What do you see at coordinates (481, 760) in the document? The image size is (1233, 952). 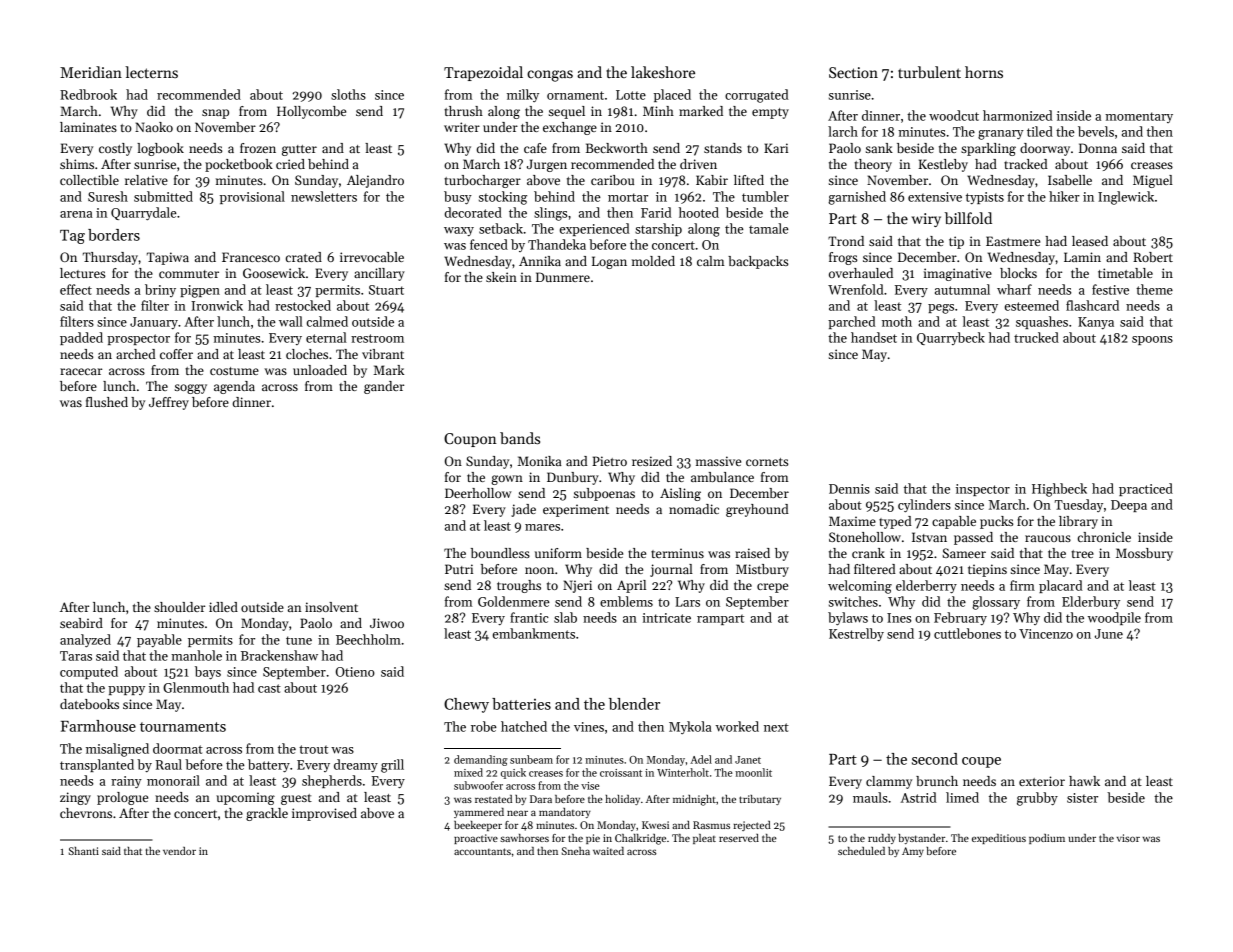 I see `demanding` at bounding box center [481, 760].
